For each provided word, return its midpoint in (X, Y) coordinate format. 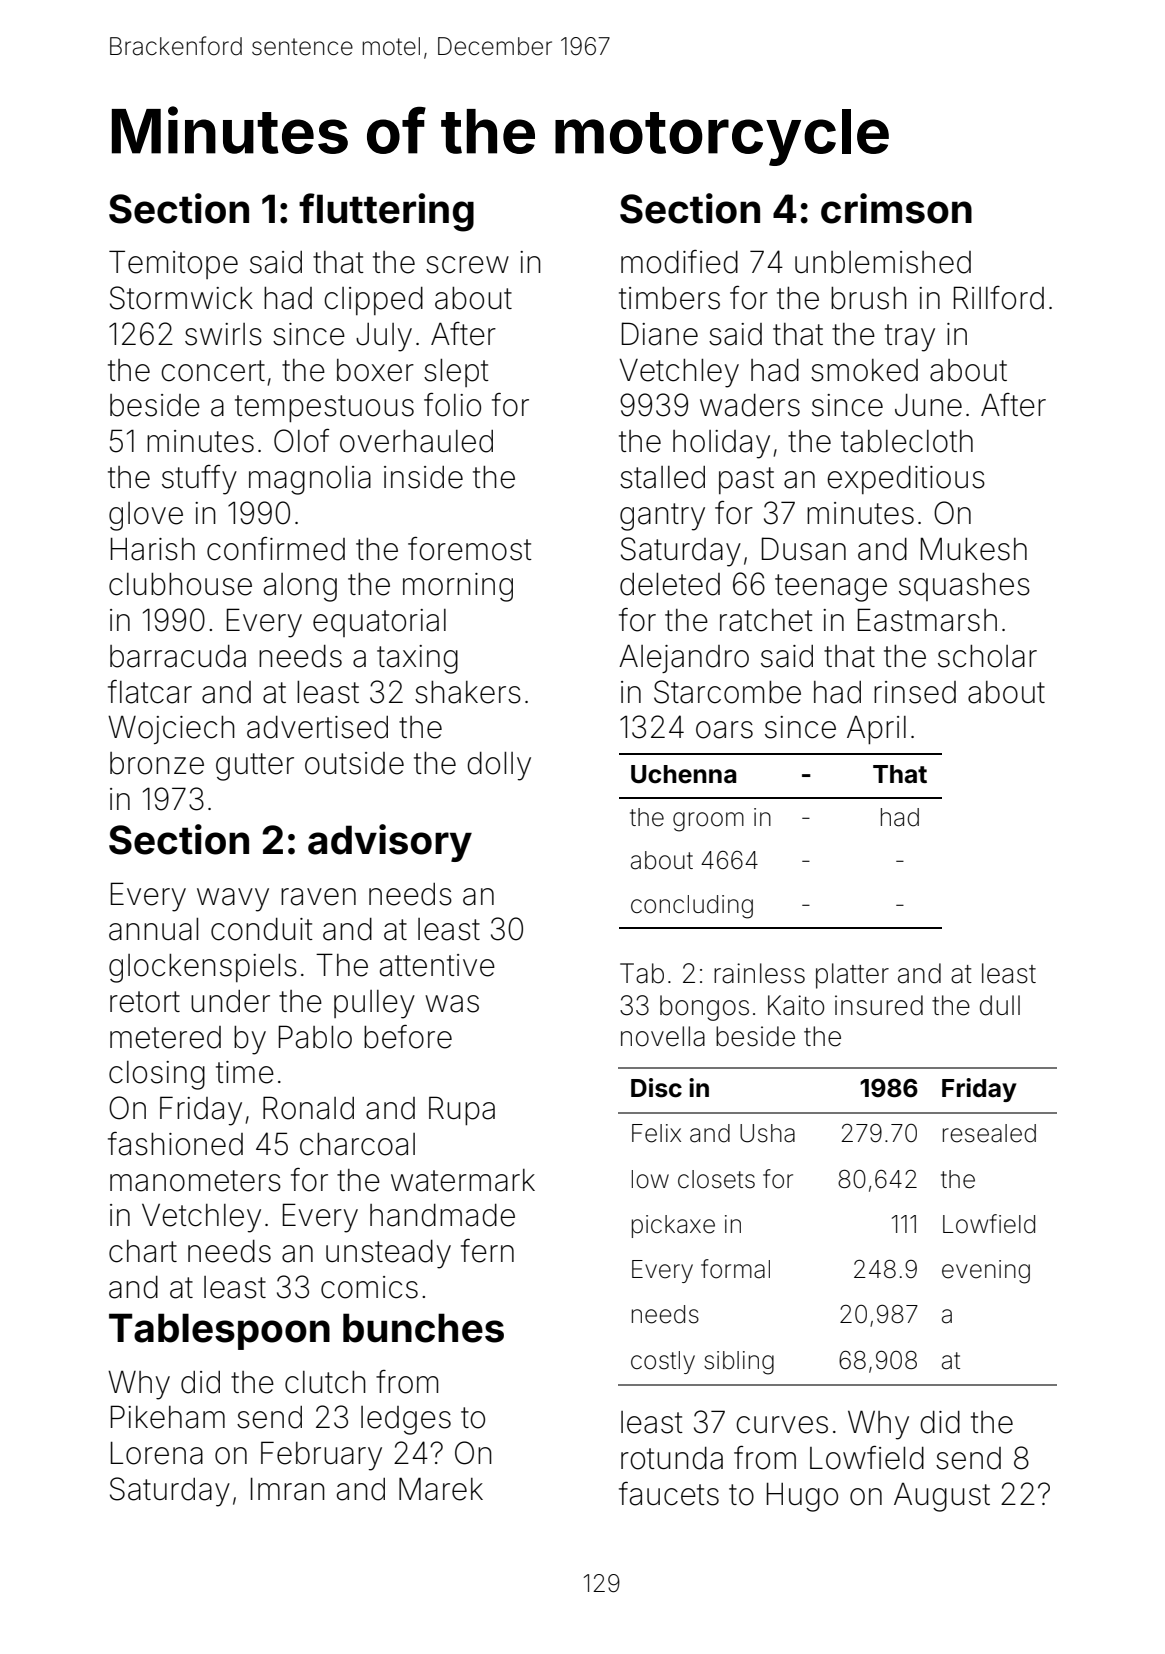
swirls (223, 334)
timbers (669, 298)
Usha (767, 1133)
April (876, 730)
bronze (157, 763)
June (928, 405)
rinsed (915, 692)
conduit (262, 929)
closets (716, 1179)
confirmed (276, 549)
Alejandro (684, 658)
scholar (987, 656)
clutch (325, 1382)
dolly (499, 766)
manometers (195, 1181)
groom (708, 822)
